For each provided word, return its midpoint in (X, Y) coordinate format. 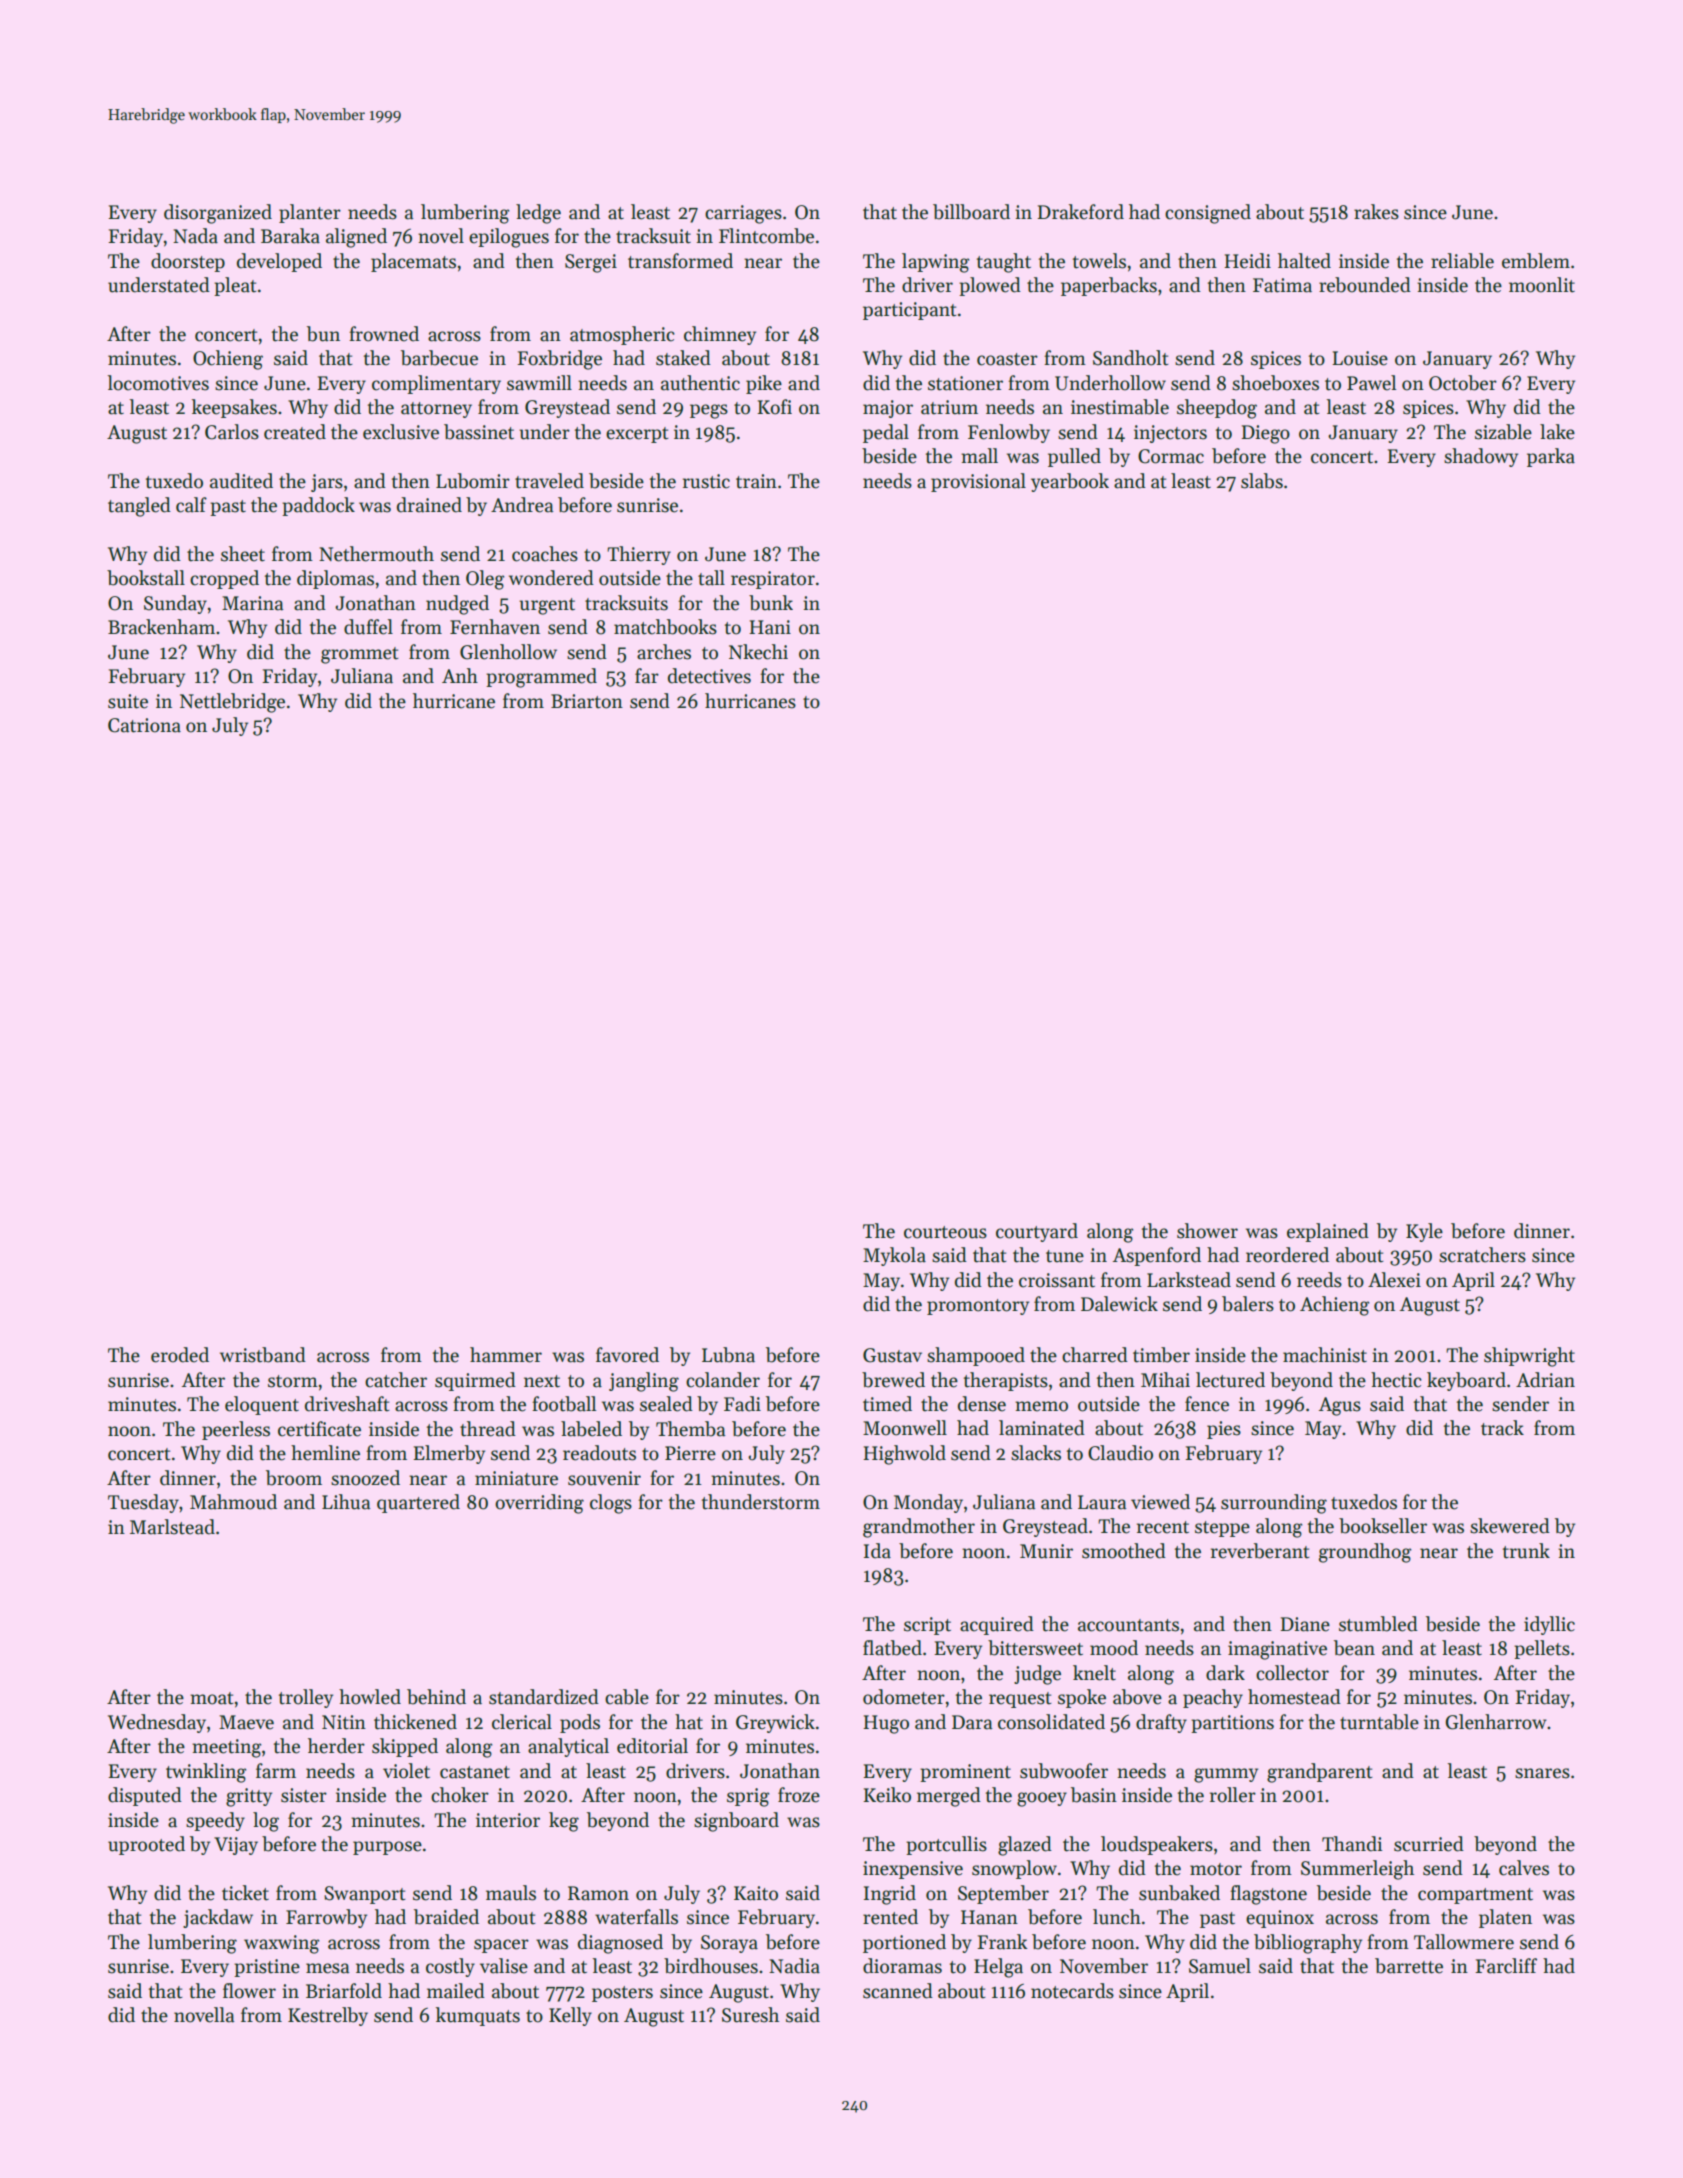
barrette (1409, 1966)
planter (310, 213)
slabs (1262, 481)
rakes (1376, 212)
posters (622, 1994)
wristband (263, 1355)
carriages (743, 214)
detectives (709, 676)
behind (436, 1697)
